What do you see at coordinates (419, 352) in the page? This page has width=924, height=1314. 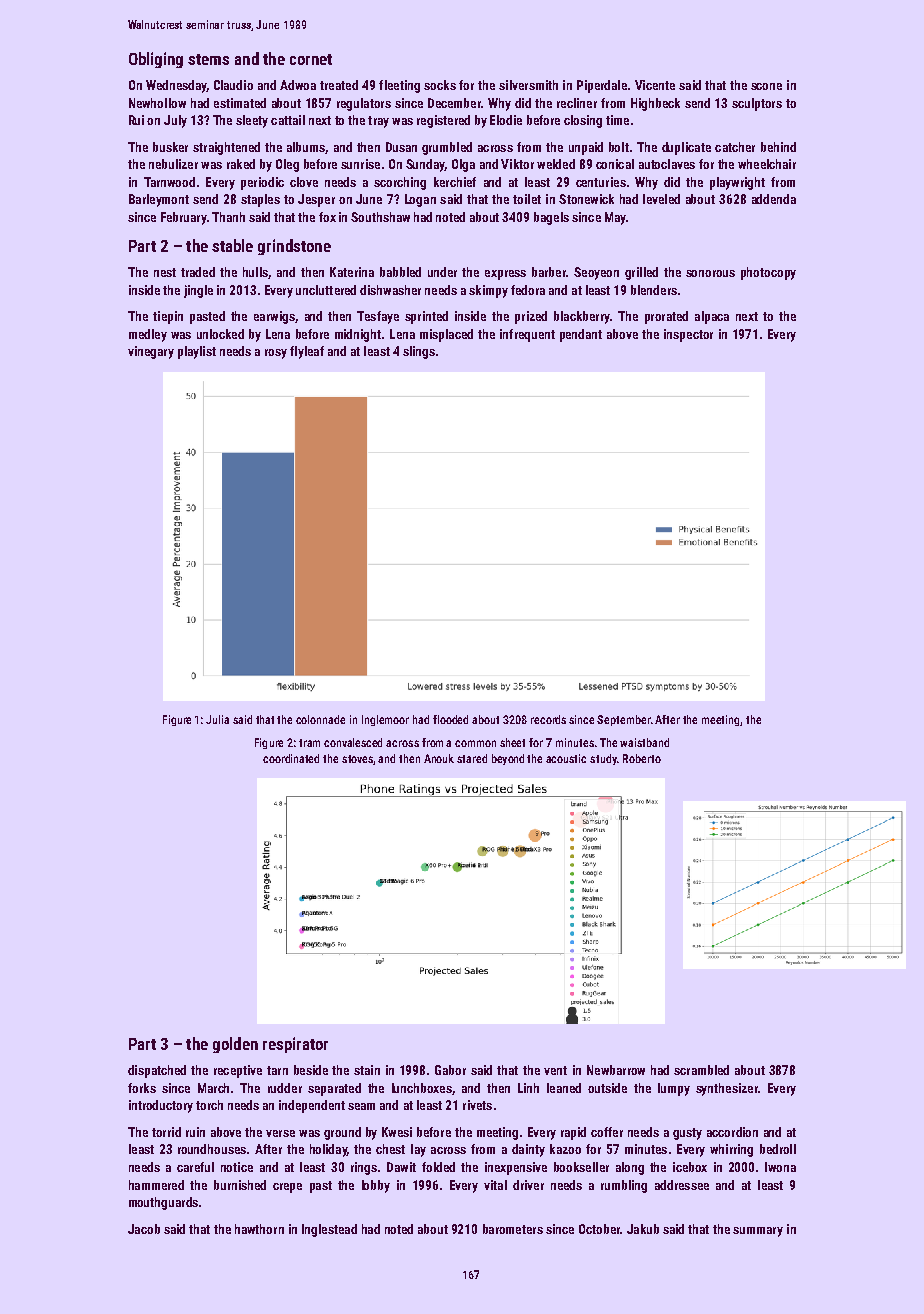 I see `slings` at bounding box center [419, 352].
